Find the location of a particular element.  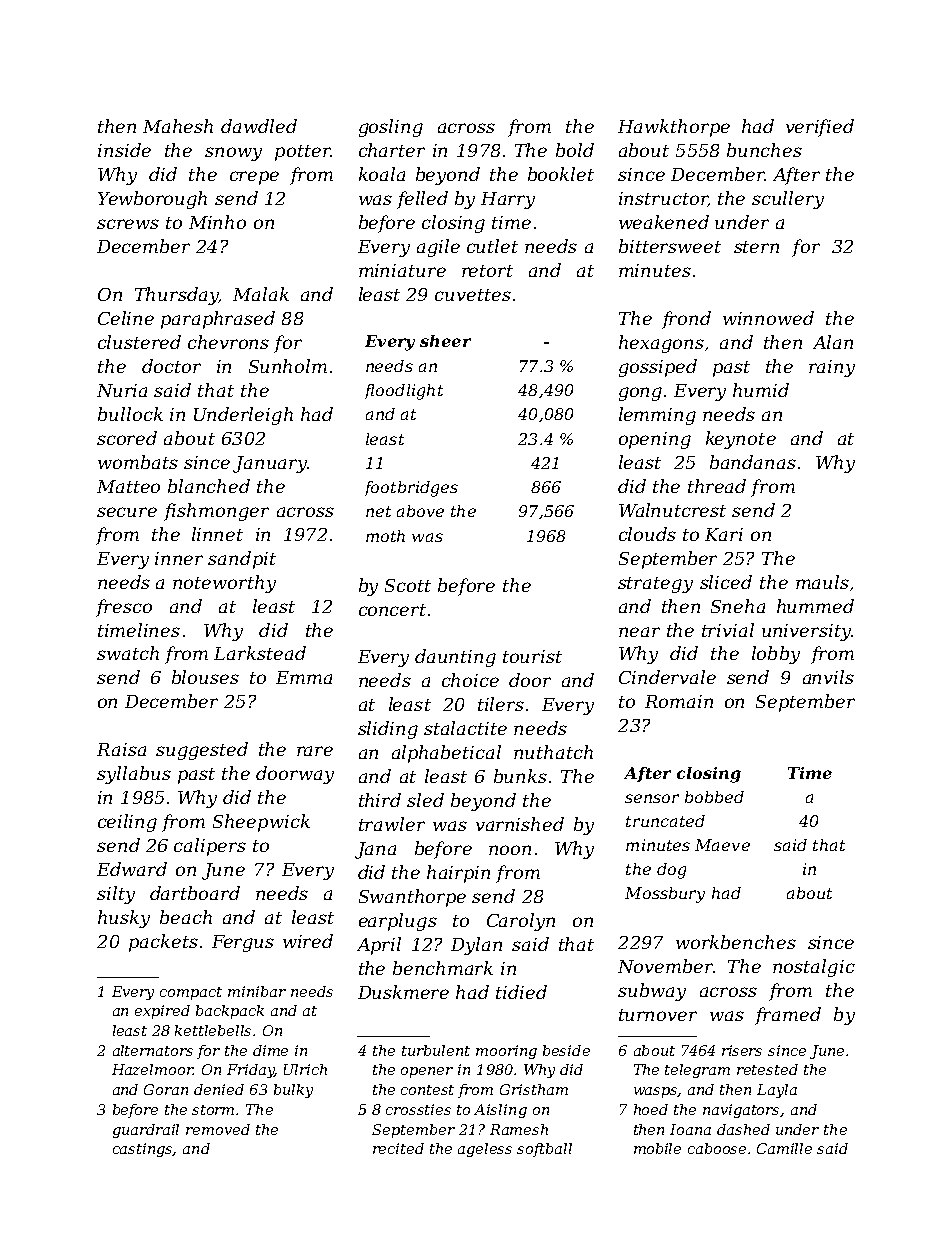

removed is located at coordinates (218, 1129).
